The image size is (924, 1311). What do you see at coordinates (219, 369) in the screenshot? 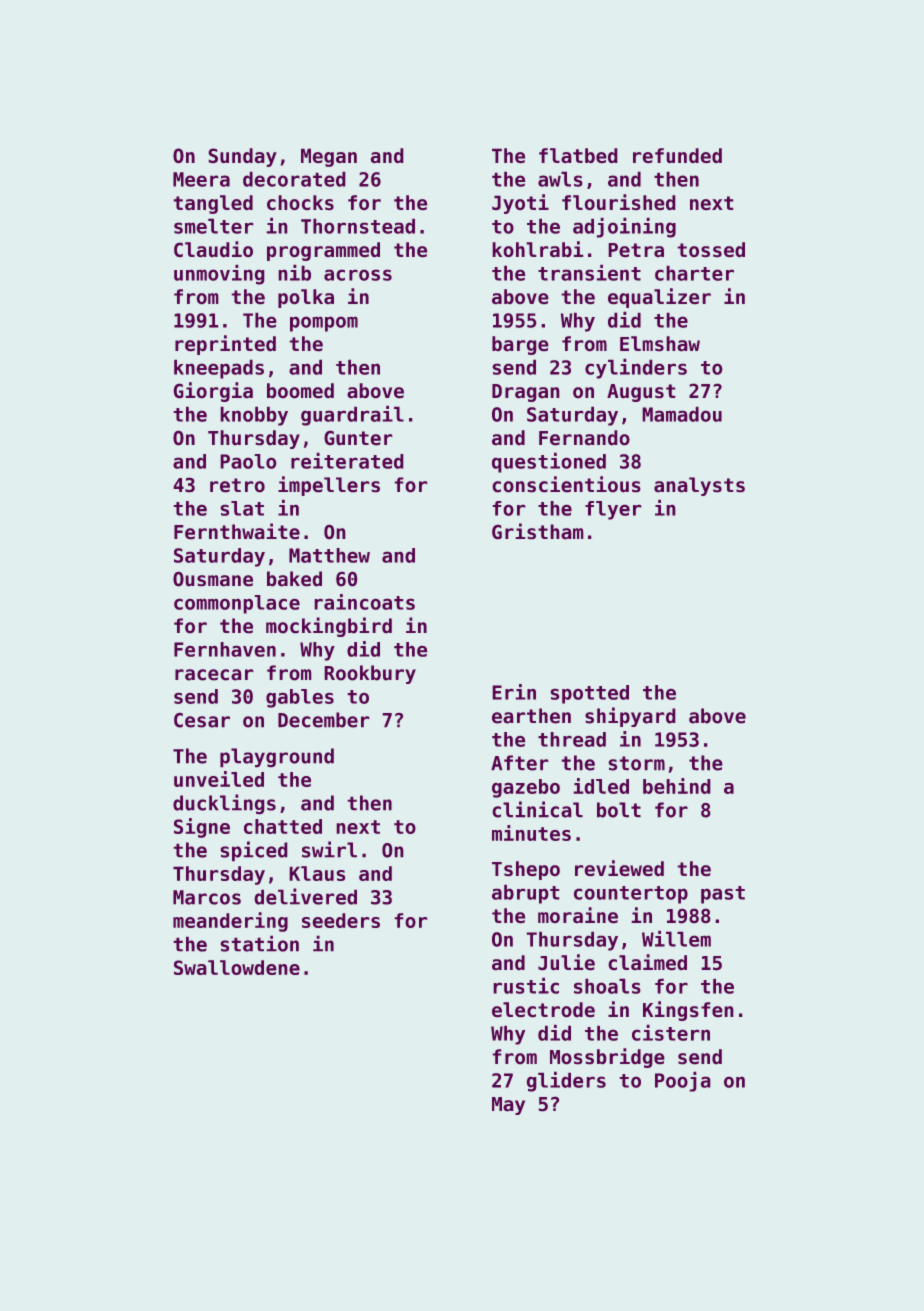
I see `kneepads` at bounding box center [219, 369].
